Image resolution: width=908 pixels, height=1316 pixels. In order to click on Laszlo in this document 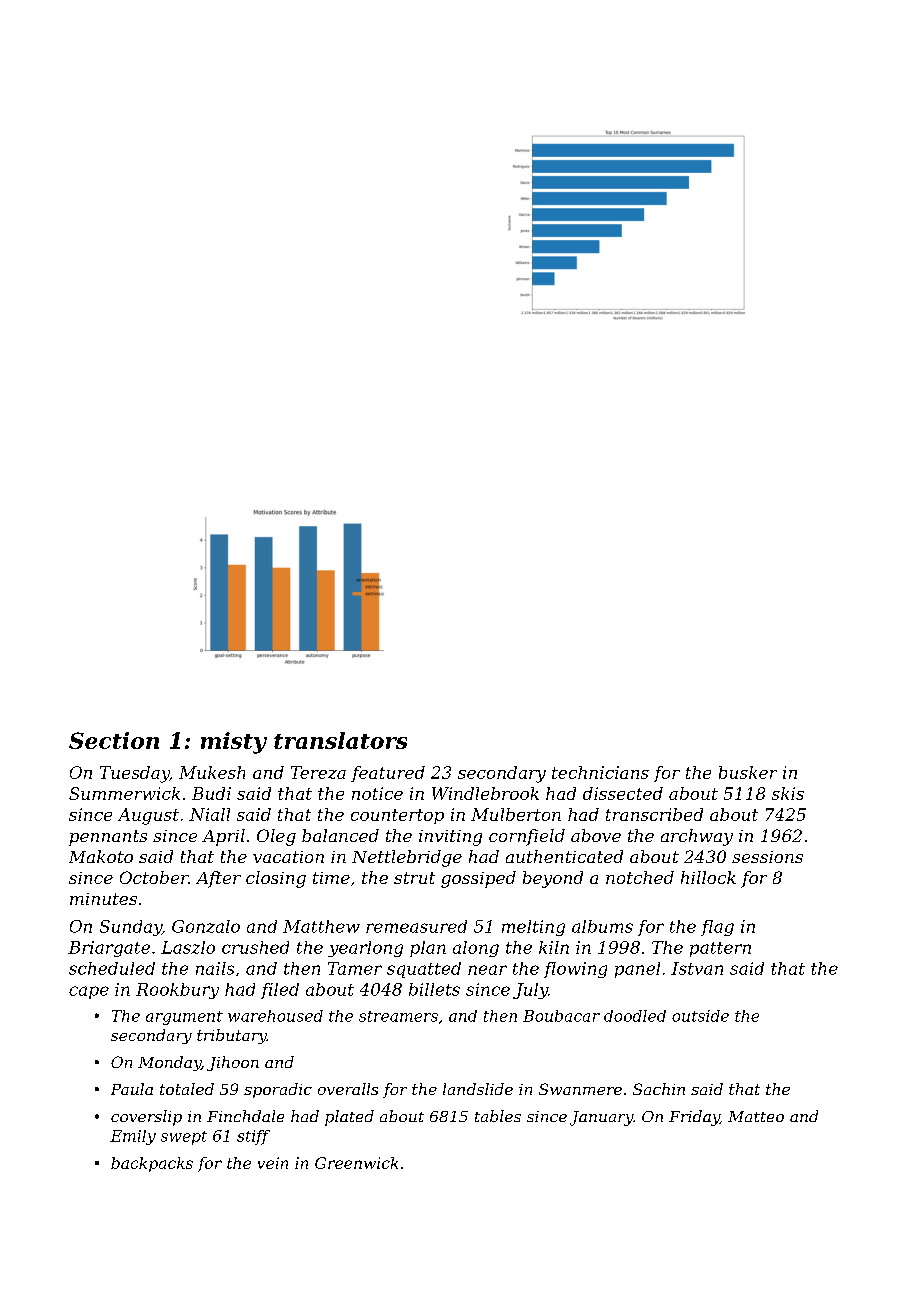, I will do `click(188, 947)`.
